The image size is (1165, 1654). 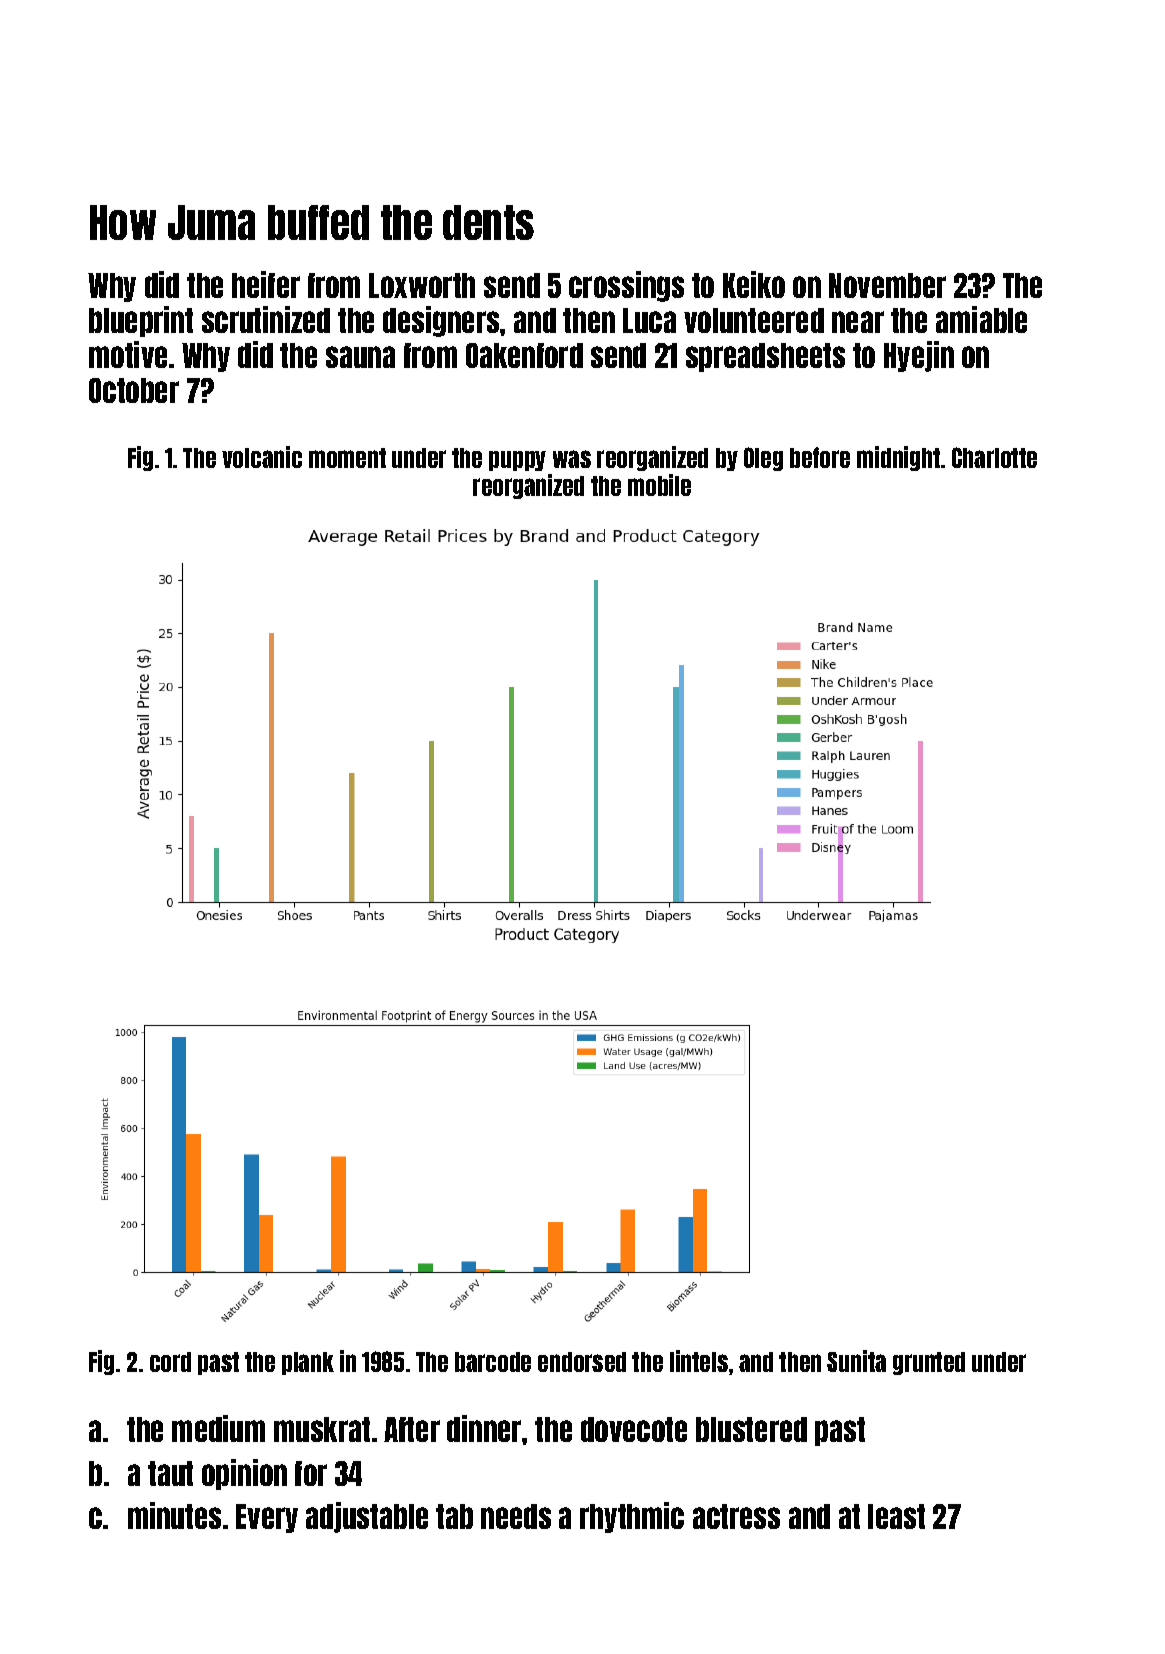 What do you see at coordinates (994, 457) in the screenshot?
I see `Charlotte` at bounding box center [994, 457].
